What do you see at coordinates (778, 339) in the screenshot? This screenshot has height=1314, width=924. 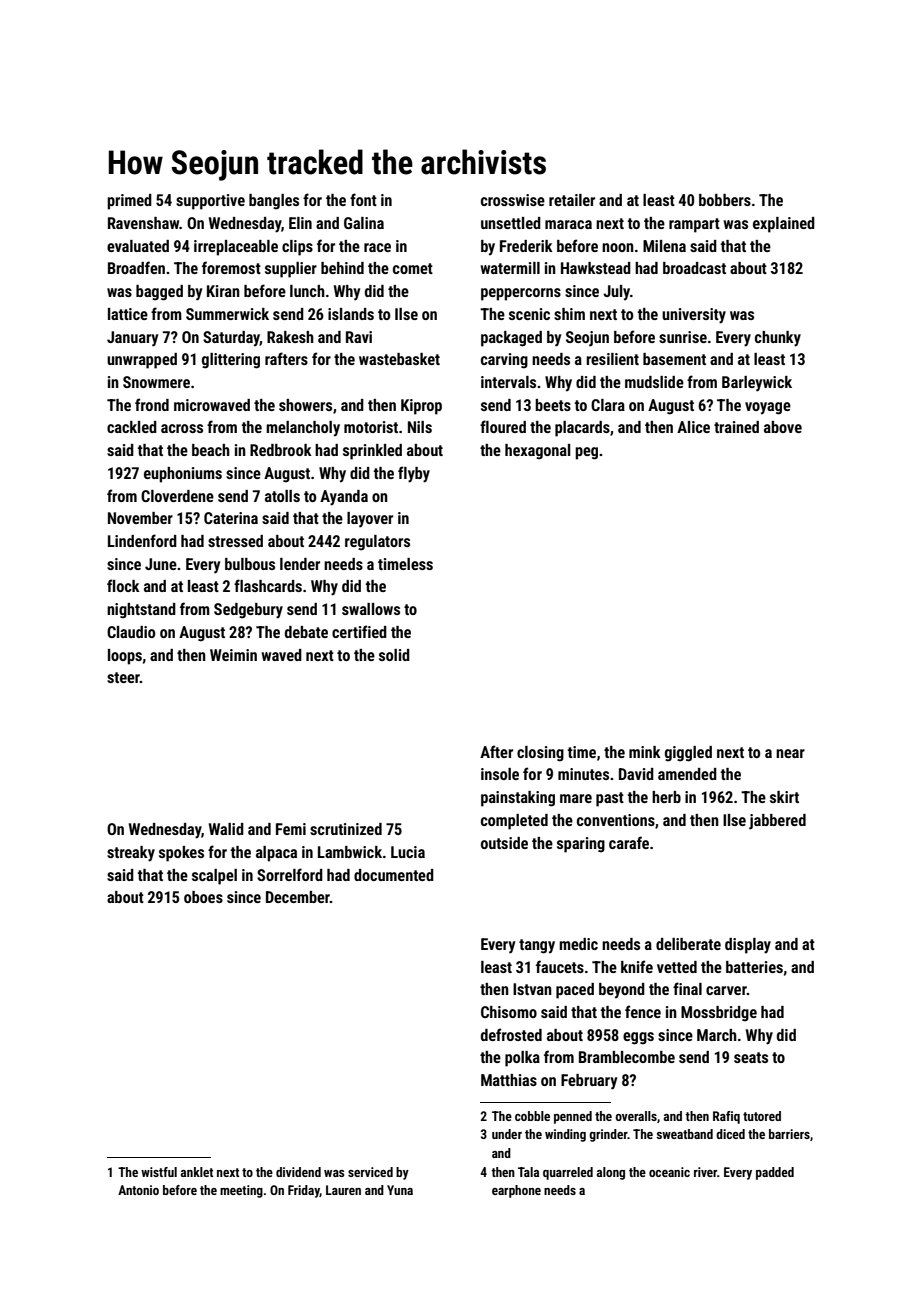 I see `chunky` at bounding box center [778, 339].
